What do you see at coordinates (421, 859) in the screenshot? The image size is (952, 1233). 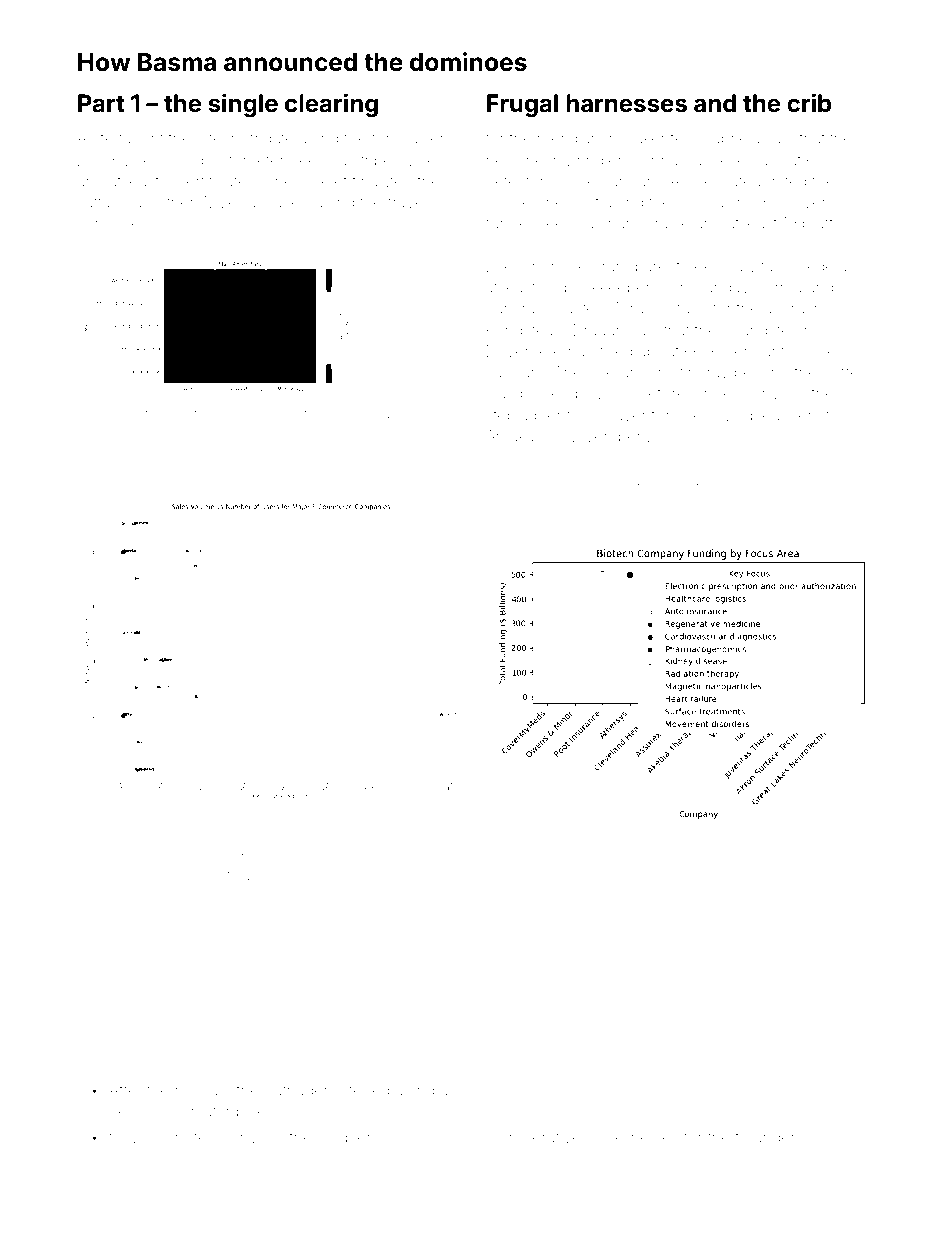 I see `gazed` at bounding box center [421, 859].
